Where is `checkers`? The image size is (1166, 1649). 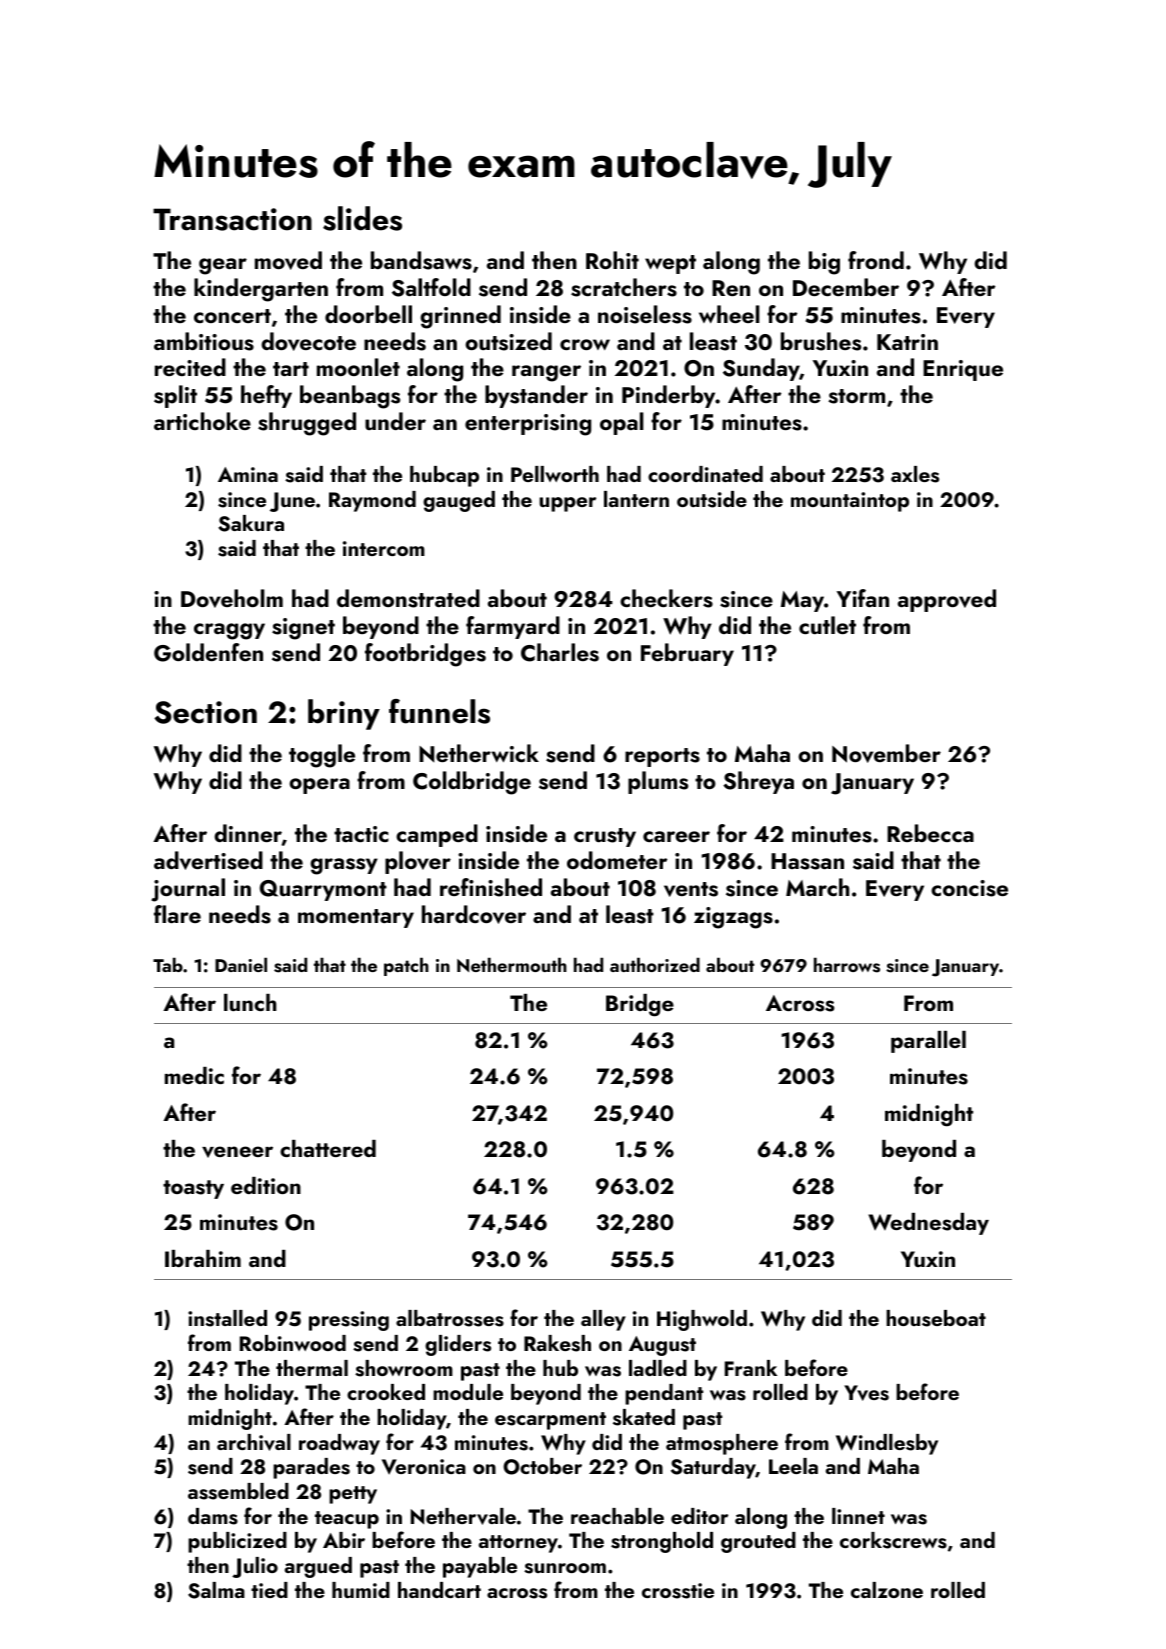 checkers is located at coordinates (666, 598).
